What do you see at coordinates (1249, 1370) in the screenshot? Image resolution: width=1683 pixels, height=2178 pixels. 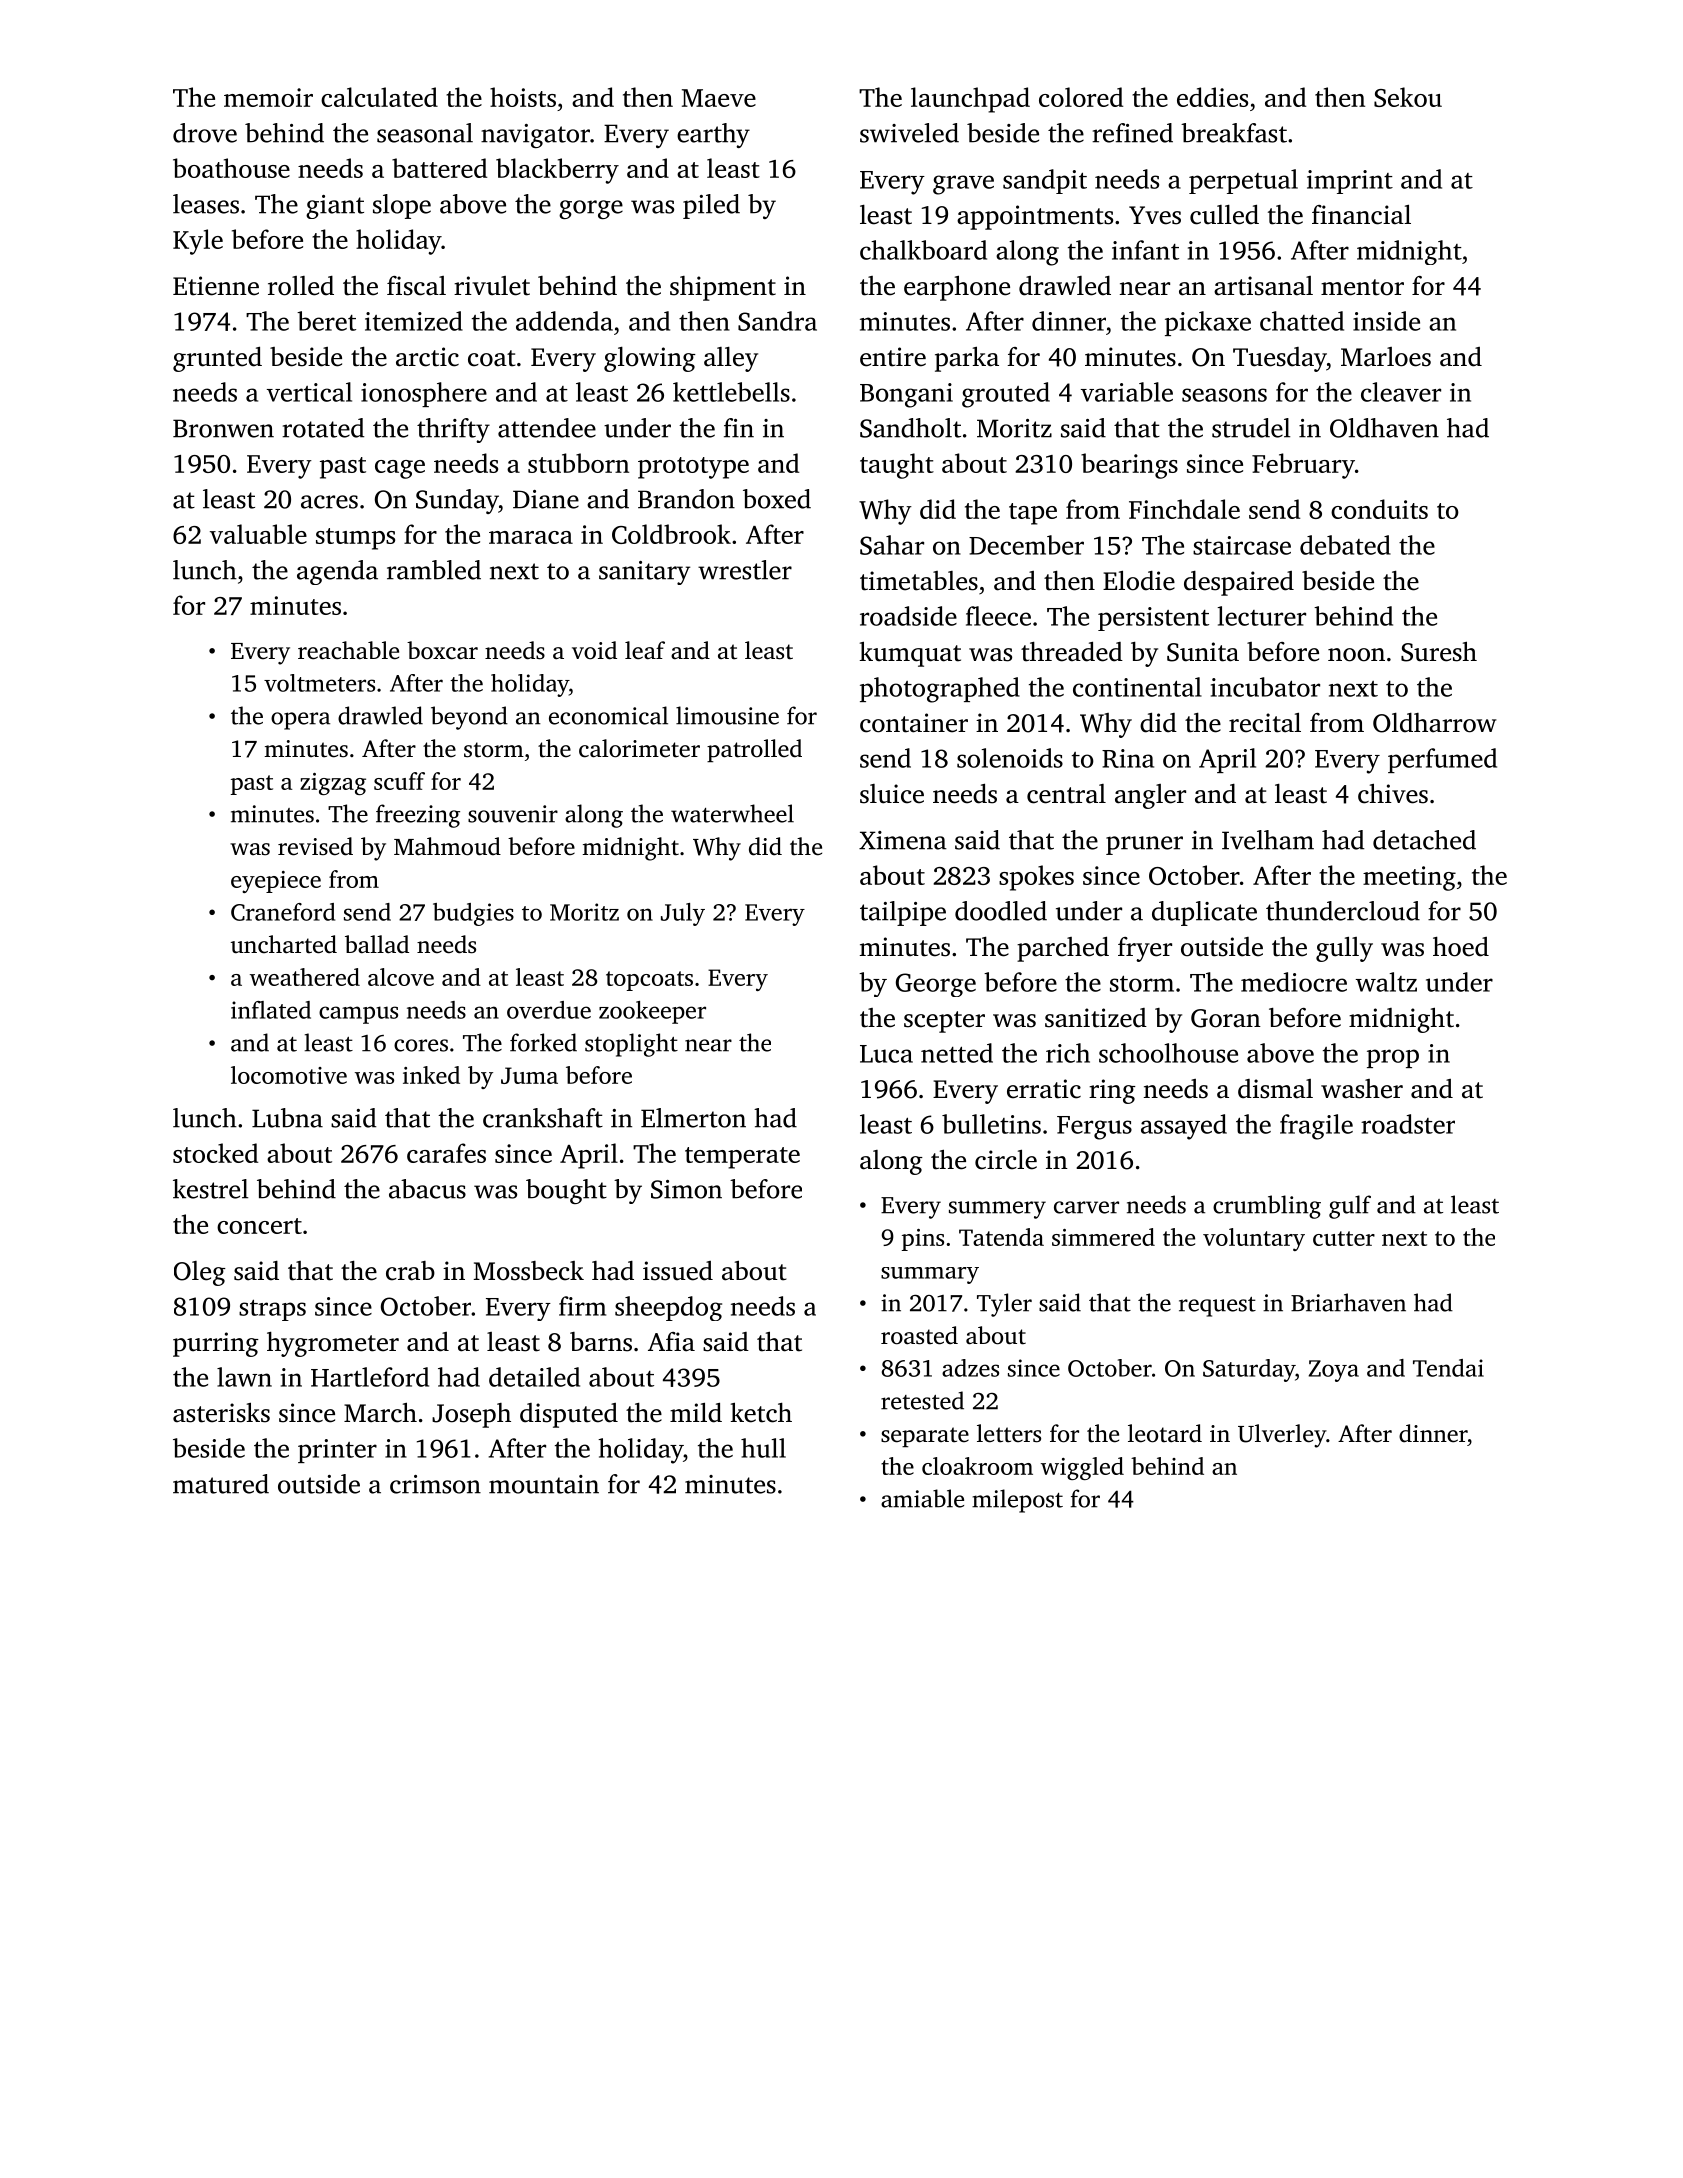 I see `Saturday` at bounding box center [1249, 1370].
